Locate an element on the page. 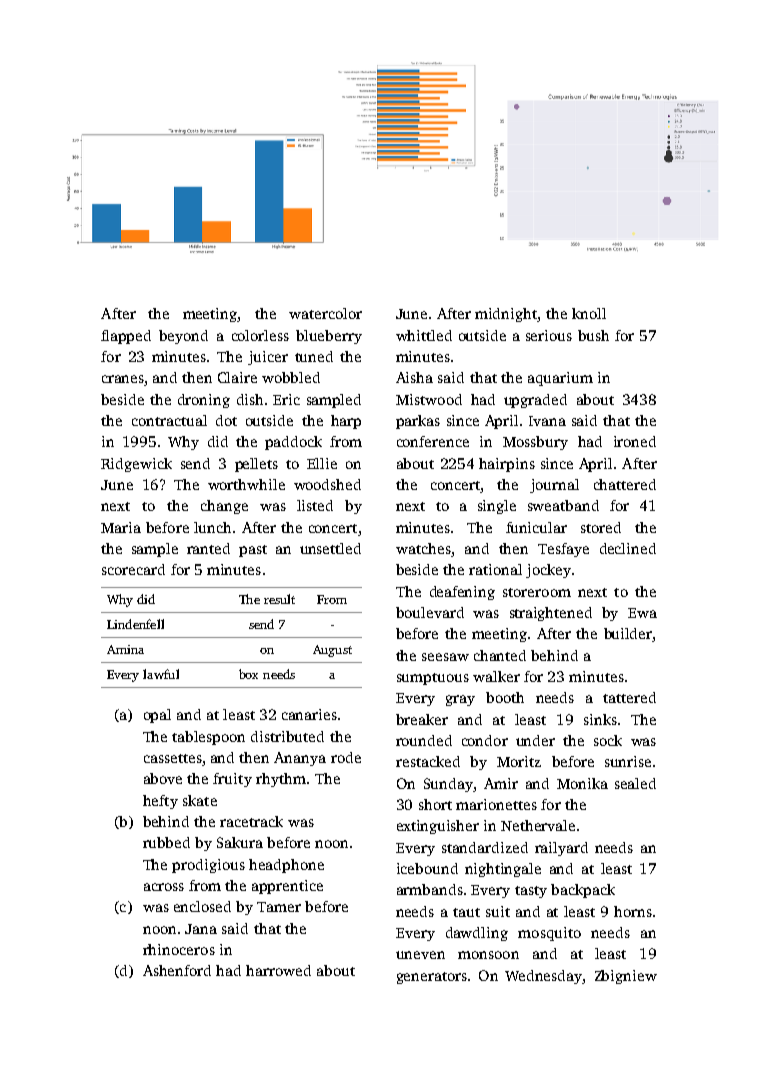 The height and width of the page is (1075, 758). prodigious is located at coordinates (208, 866).
